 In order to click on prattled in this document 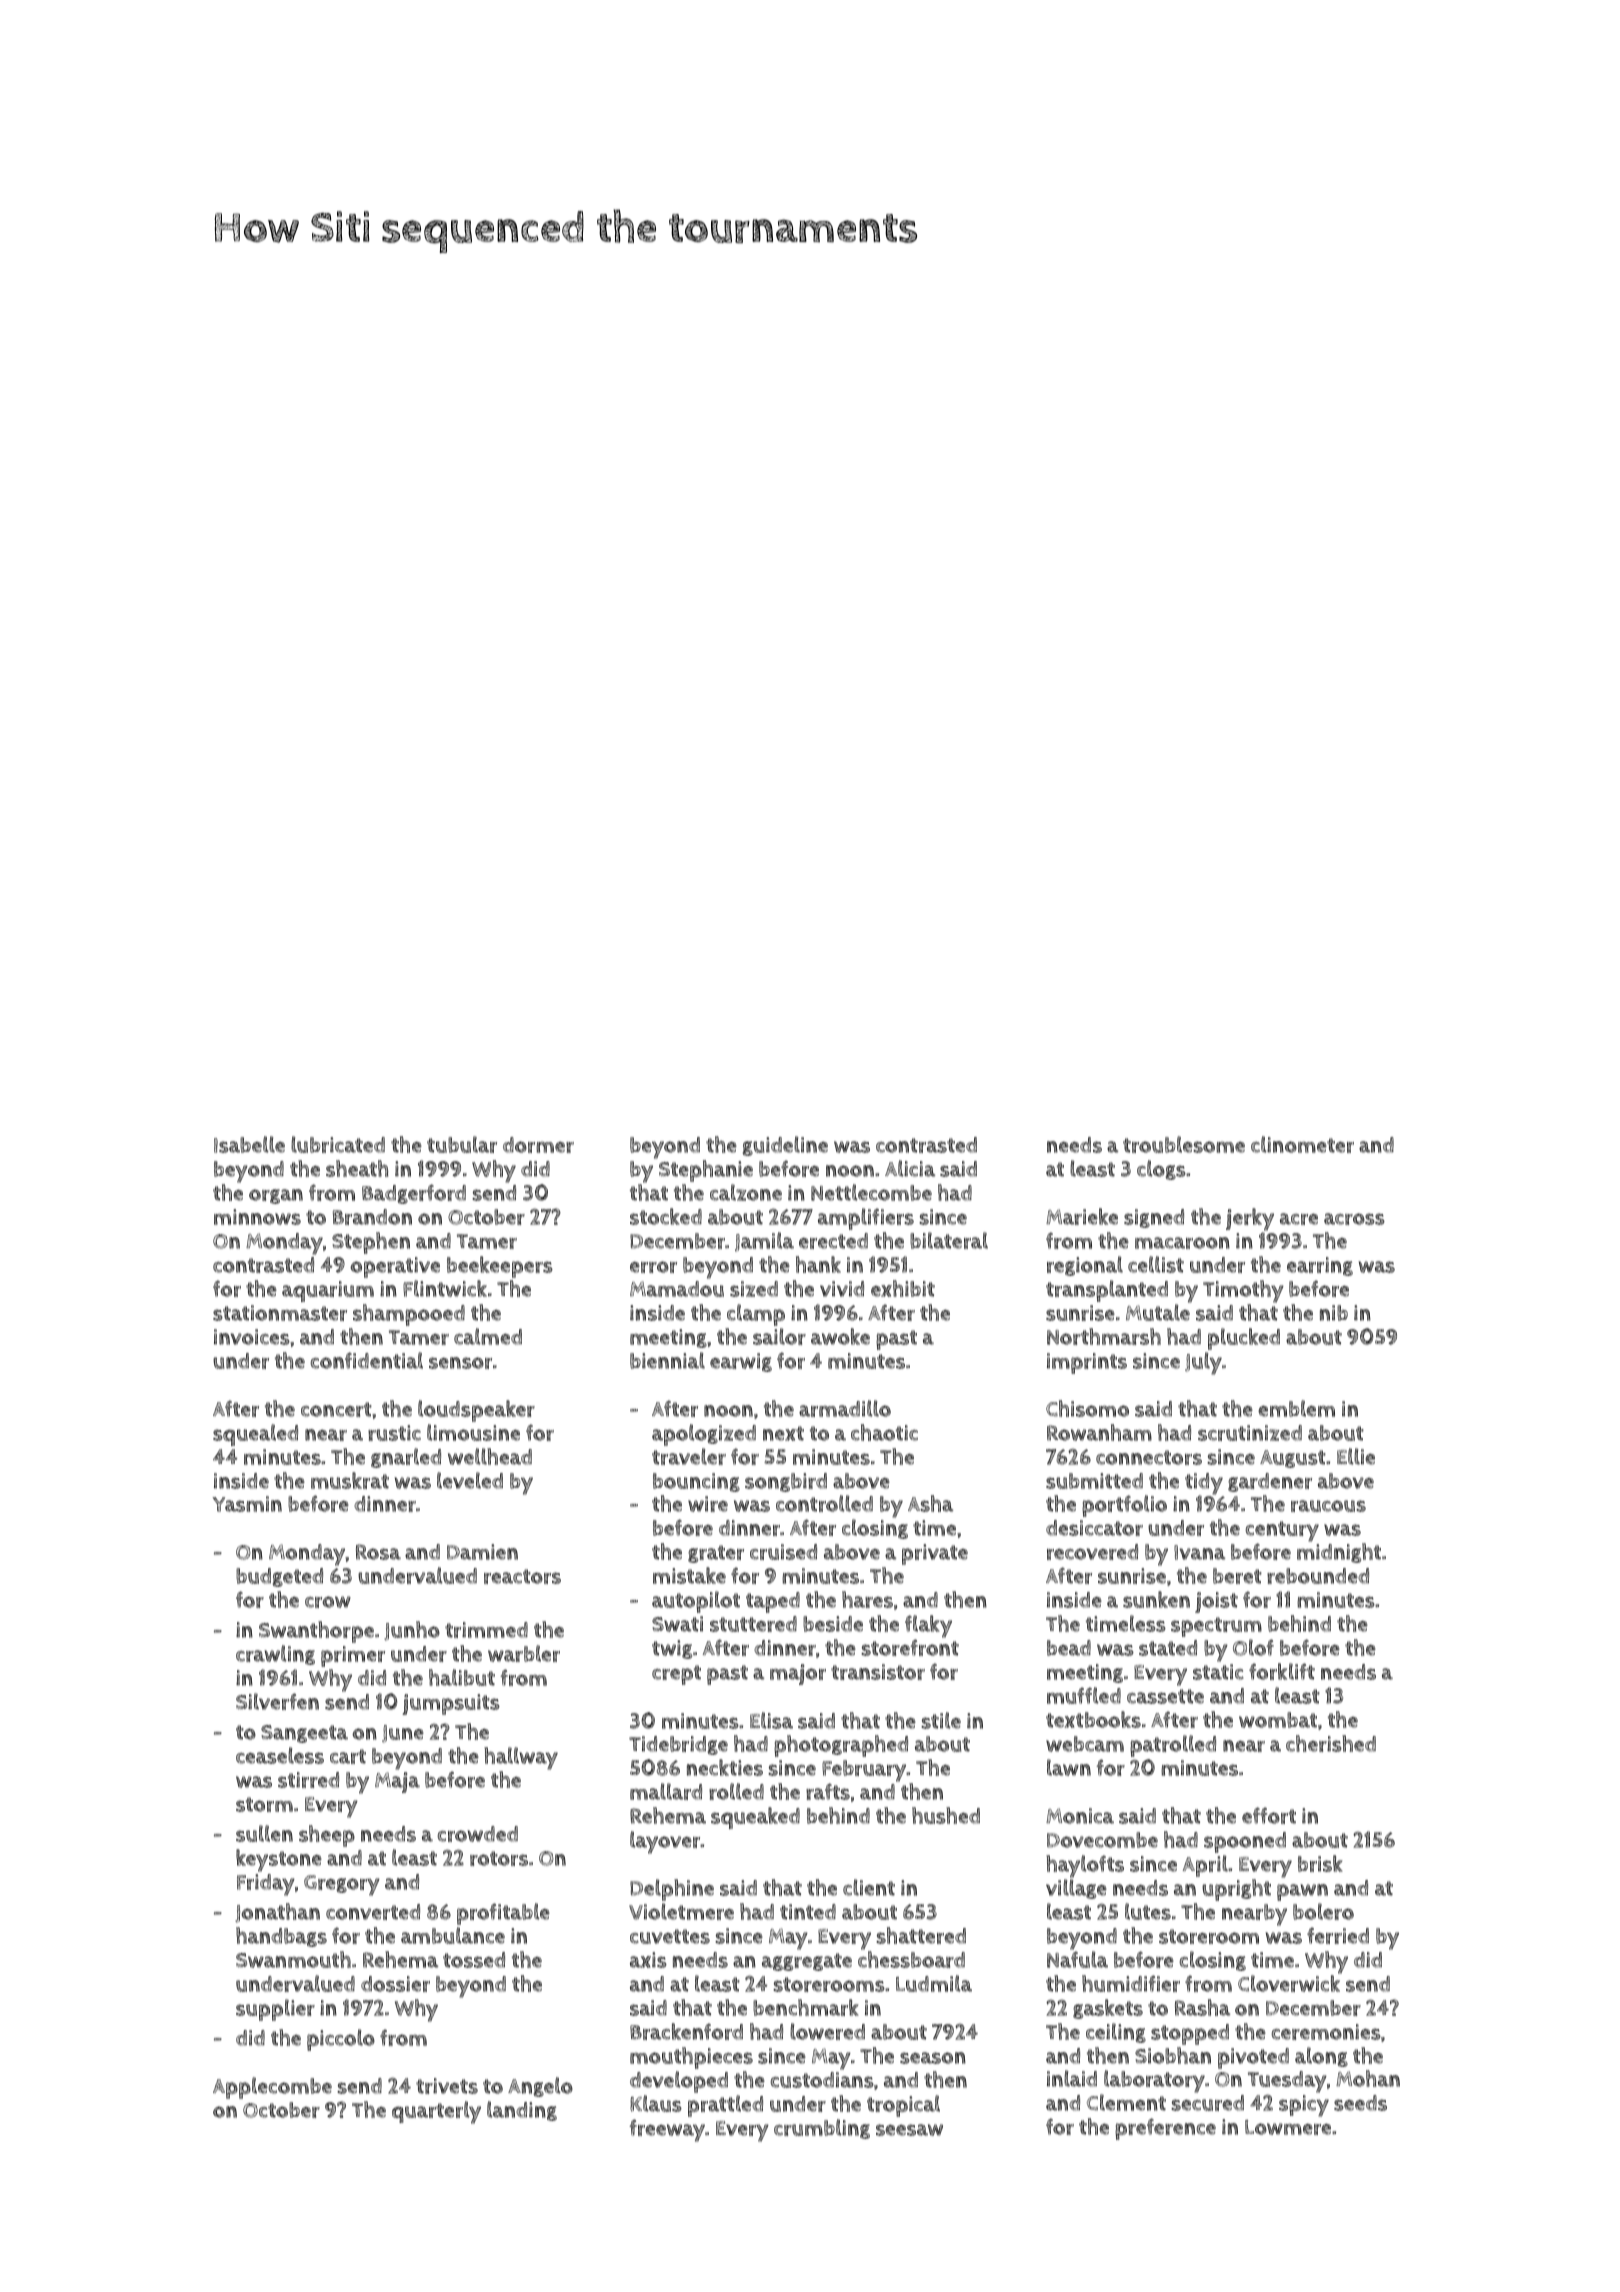, I will do `click(725, 2106)`.
